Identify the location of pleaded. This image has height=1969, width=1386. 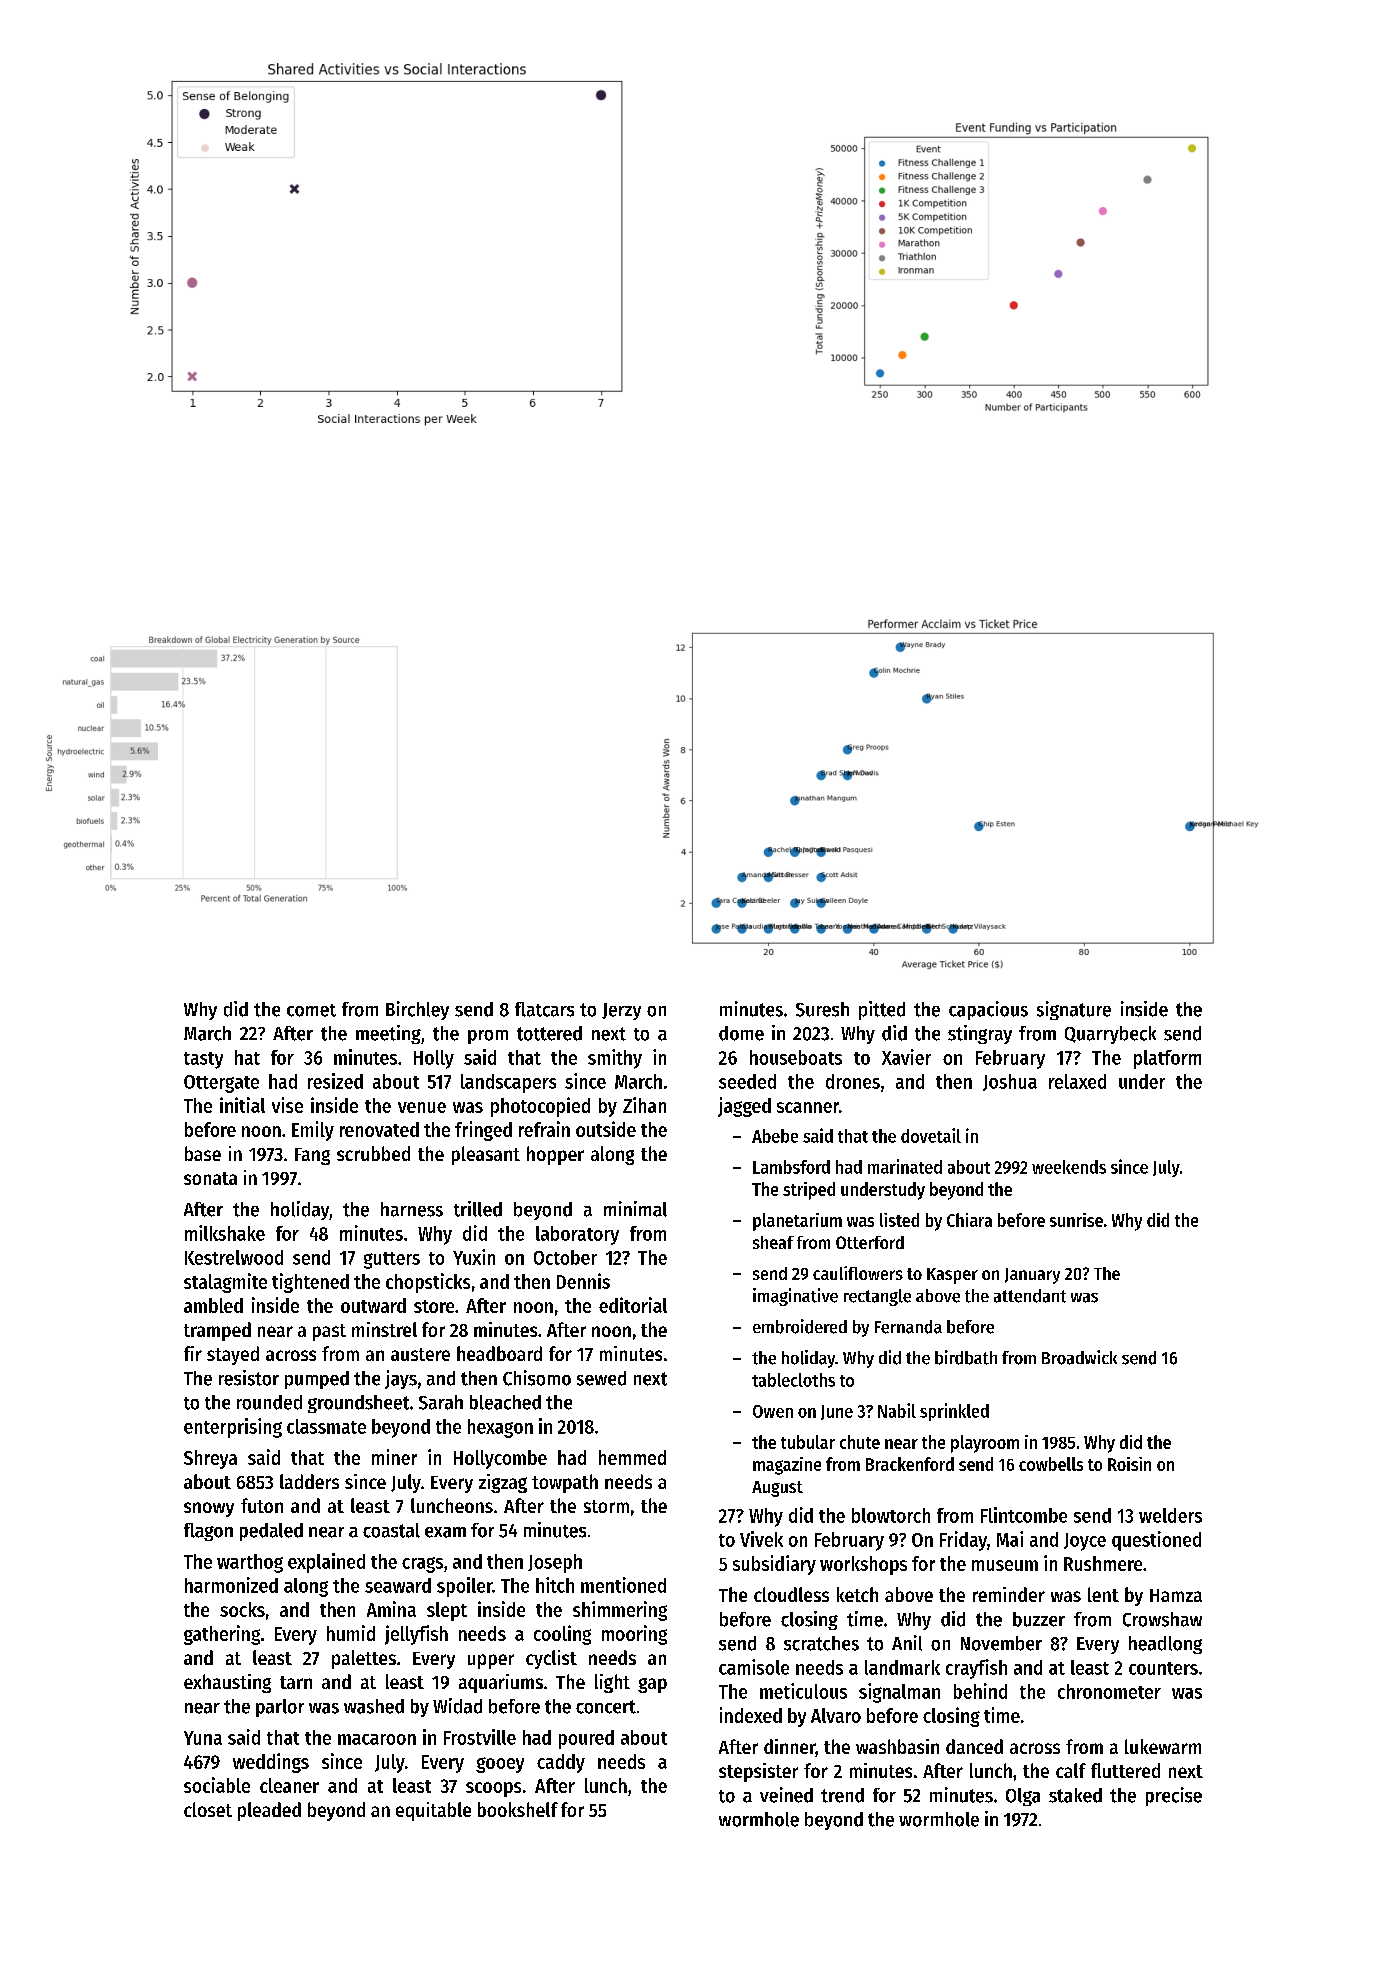
(269, 1811).
